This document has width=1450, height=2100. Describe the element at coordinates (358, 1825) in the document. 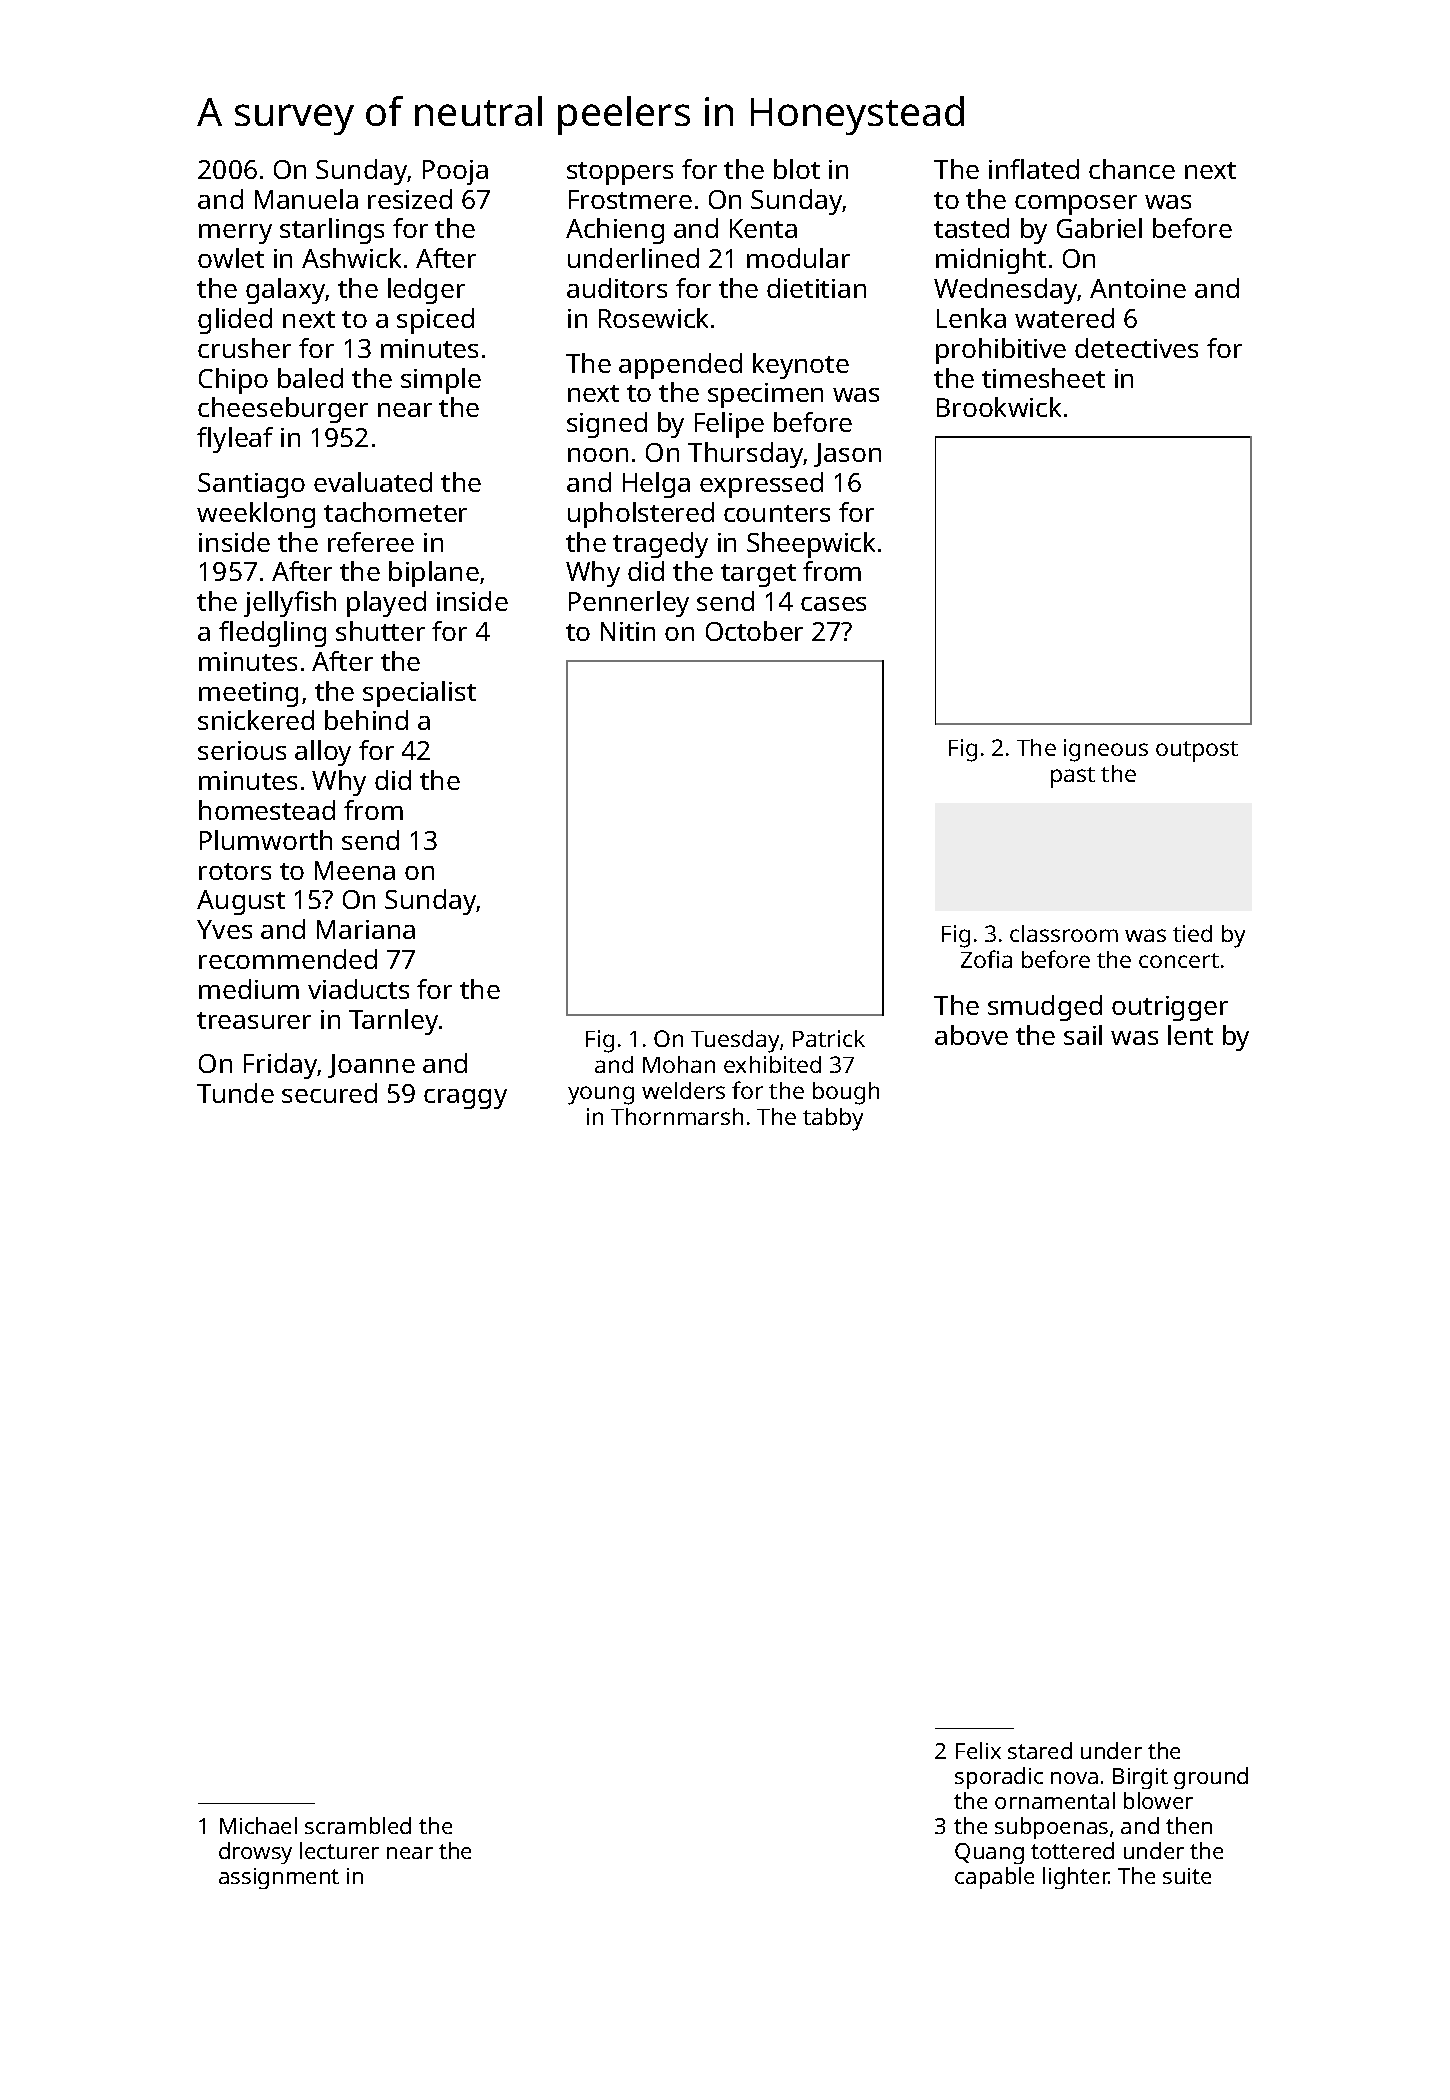

I see `scrambled` at that location.
